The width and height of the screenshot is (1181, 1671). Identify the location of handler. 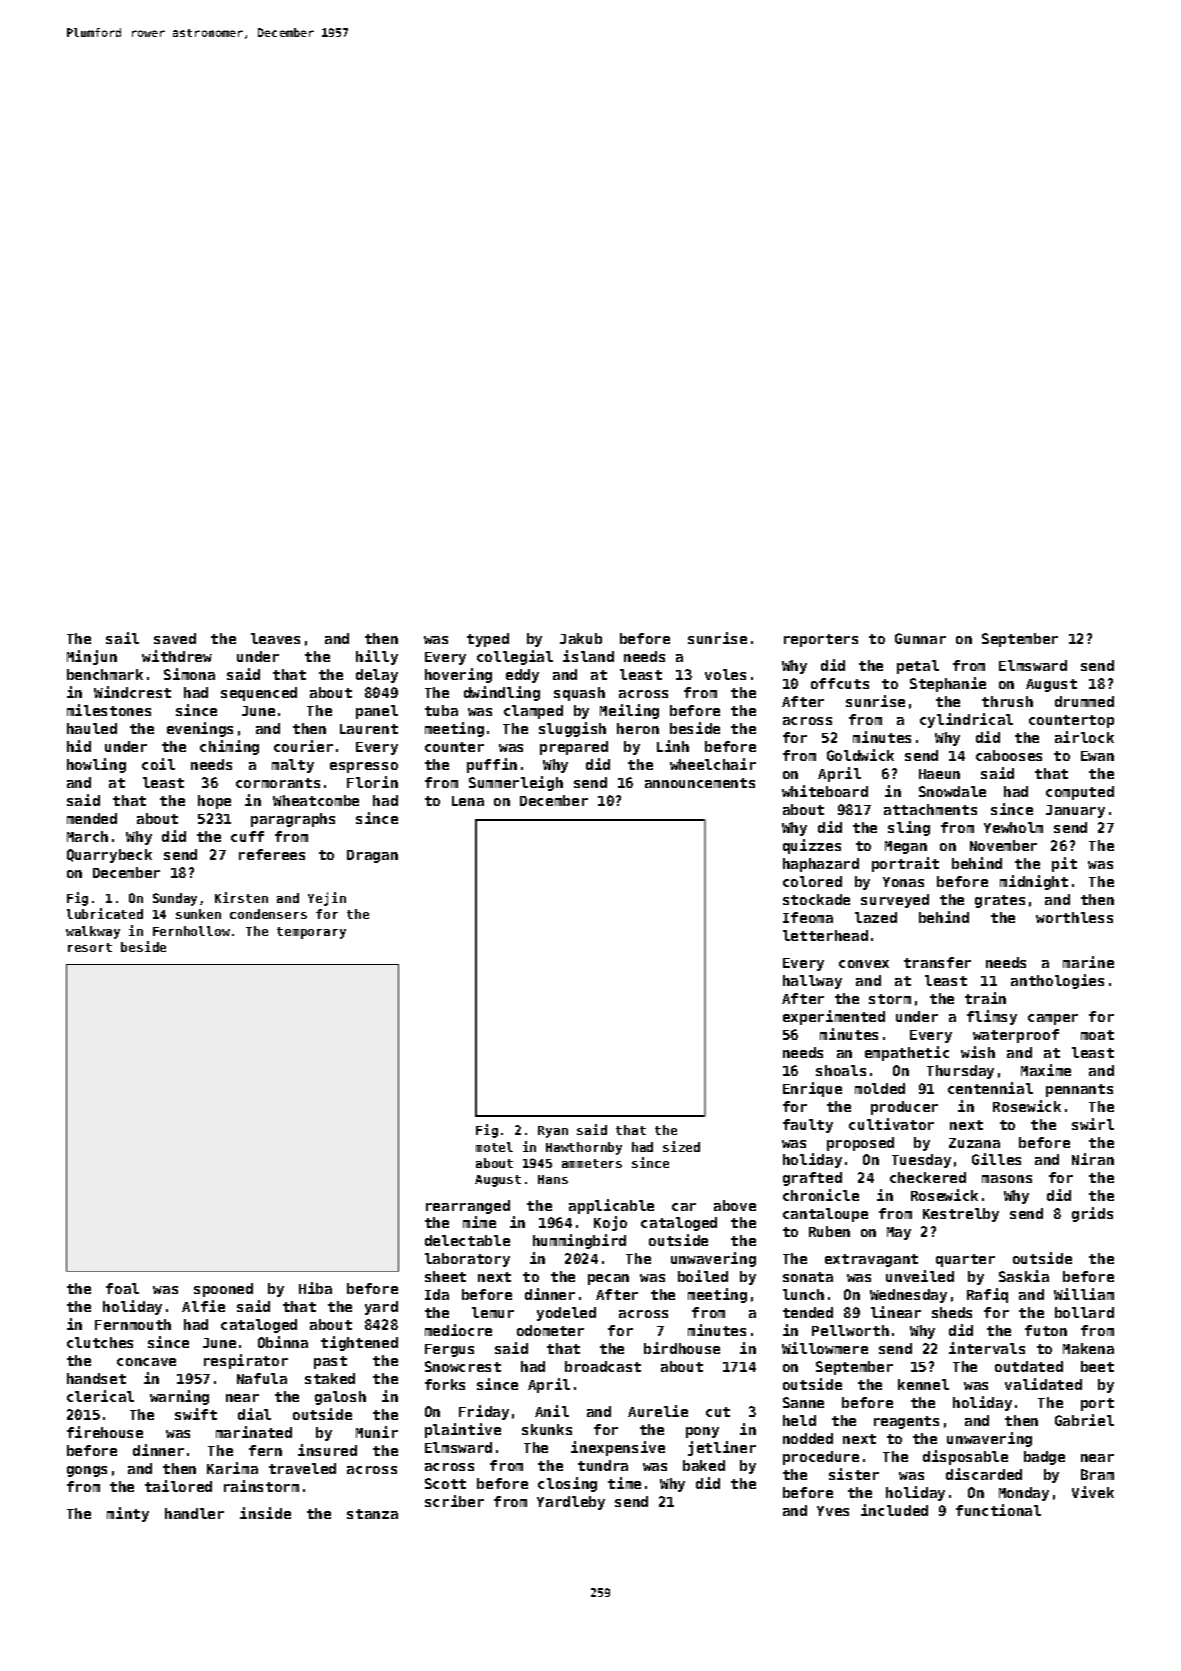
(194, 1513).
